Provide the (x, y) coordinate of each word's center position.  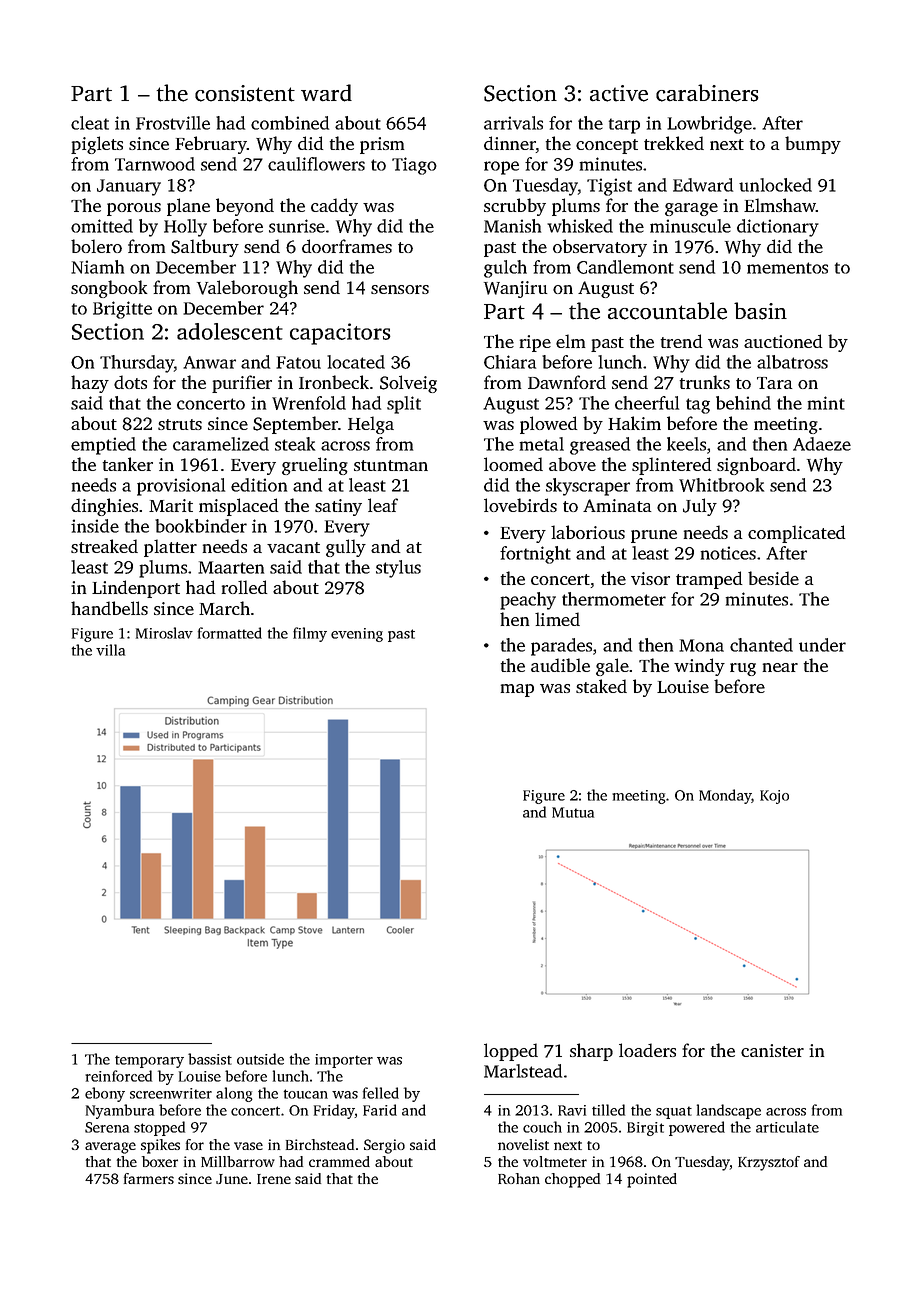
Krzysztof (769, 1163)
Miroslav (164, 633)
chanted (761, 645)
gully (346, 548)
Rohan (519, 1178)
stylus (398, 569)
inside (95, 526)
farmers (149, 1178)
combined (290, 123)
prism (382, 145)
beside (773, 578)
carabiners (707, 93)
